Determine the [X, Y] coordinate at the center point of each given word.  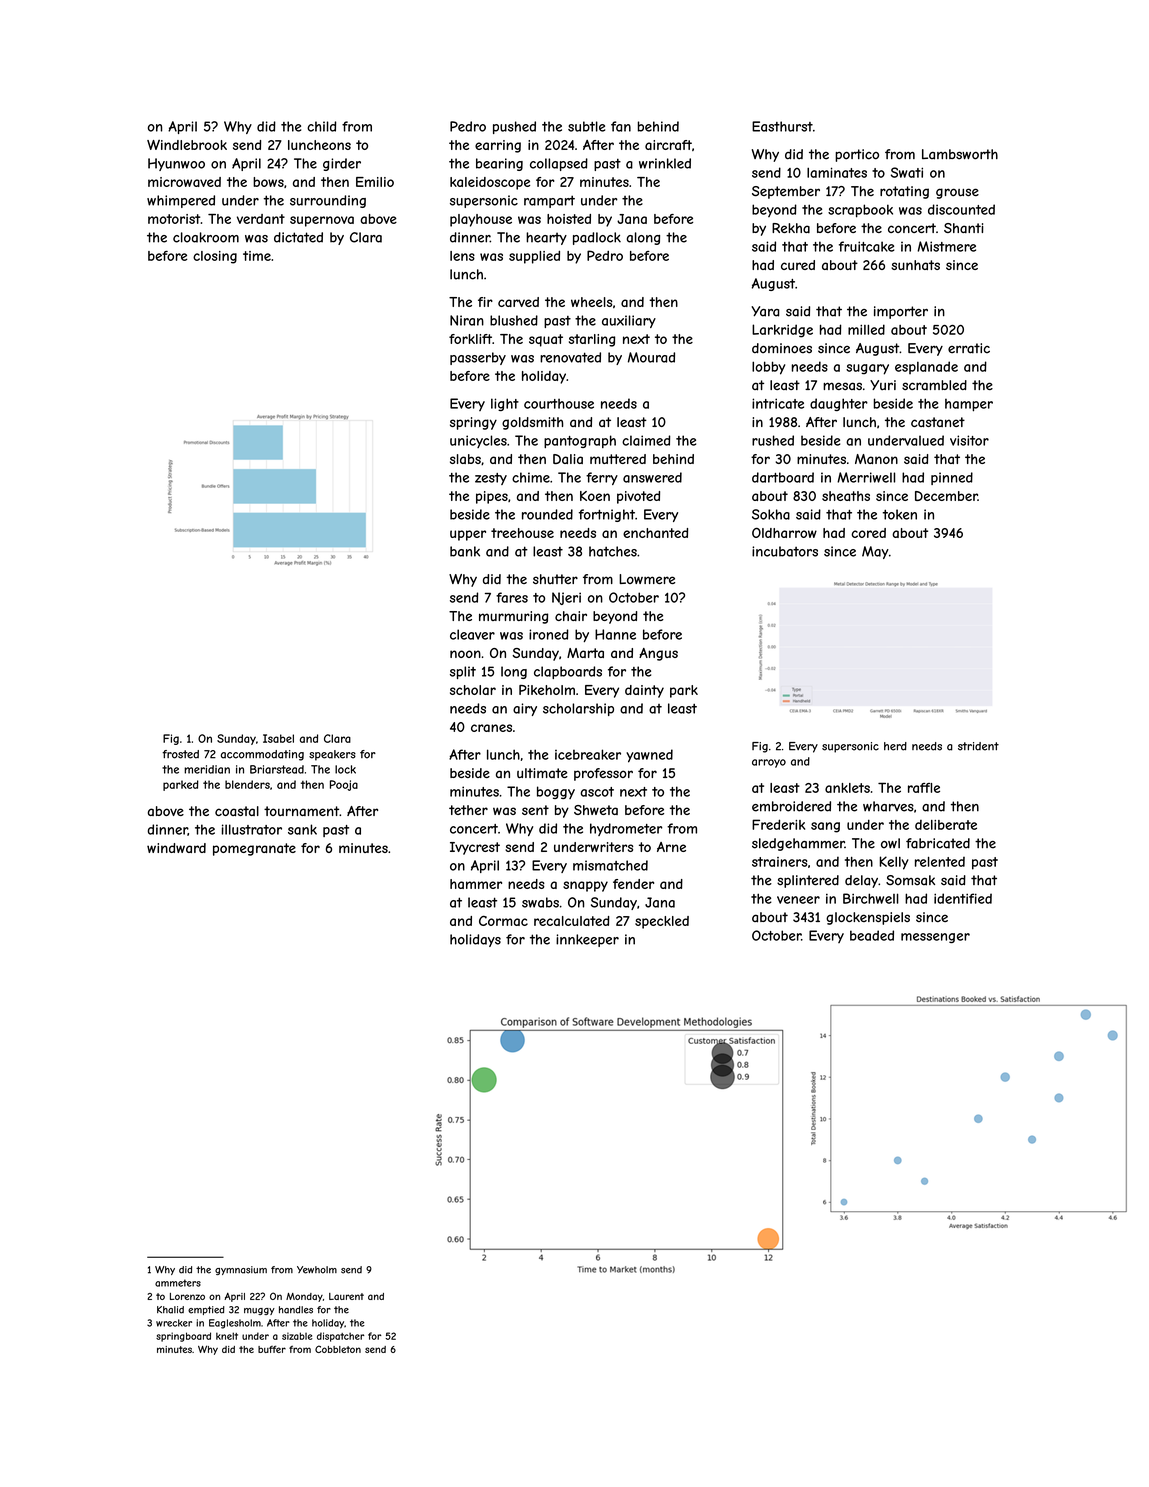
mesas [842, 386]
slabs [465, 459]
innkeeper [587, 940]
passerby [478, 358]
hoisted [569, 219]
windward [176, 848]
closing [215, 257]
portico [857, 155]
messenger [935, 938]
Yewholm [317, 1270]
